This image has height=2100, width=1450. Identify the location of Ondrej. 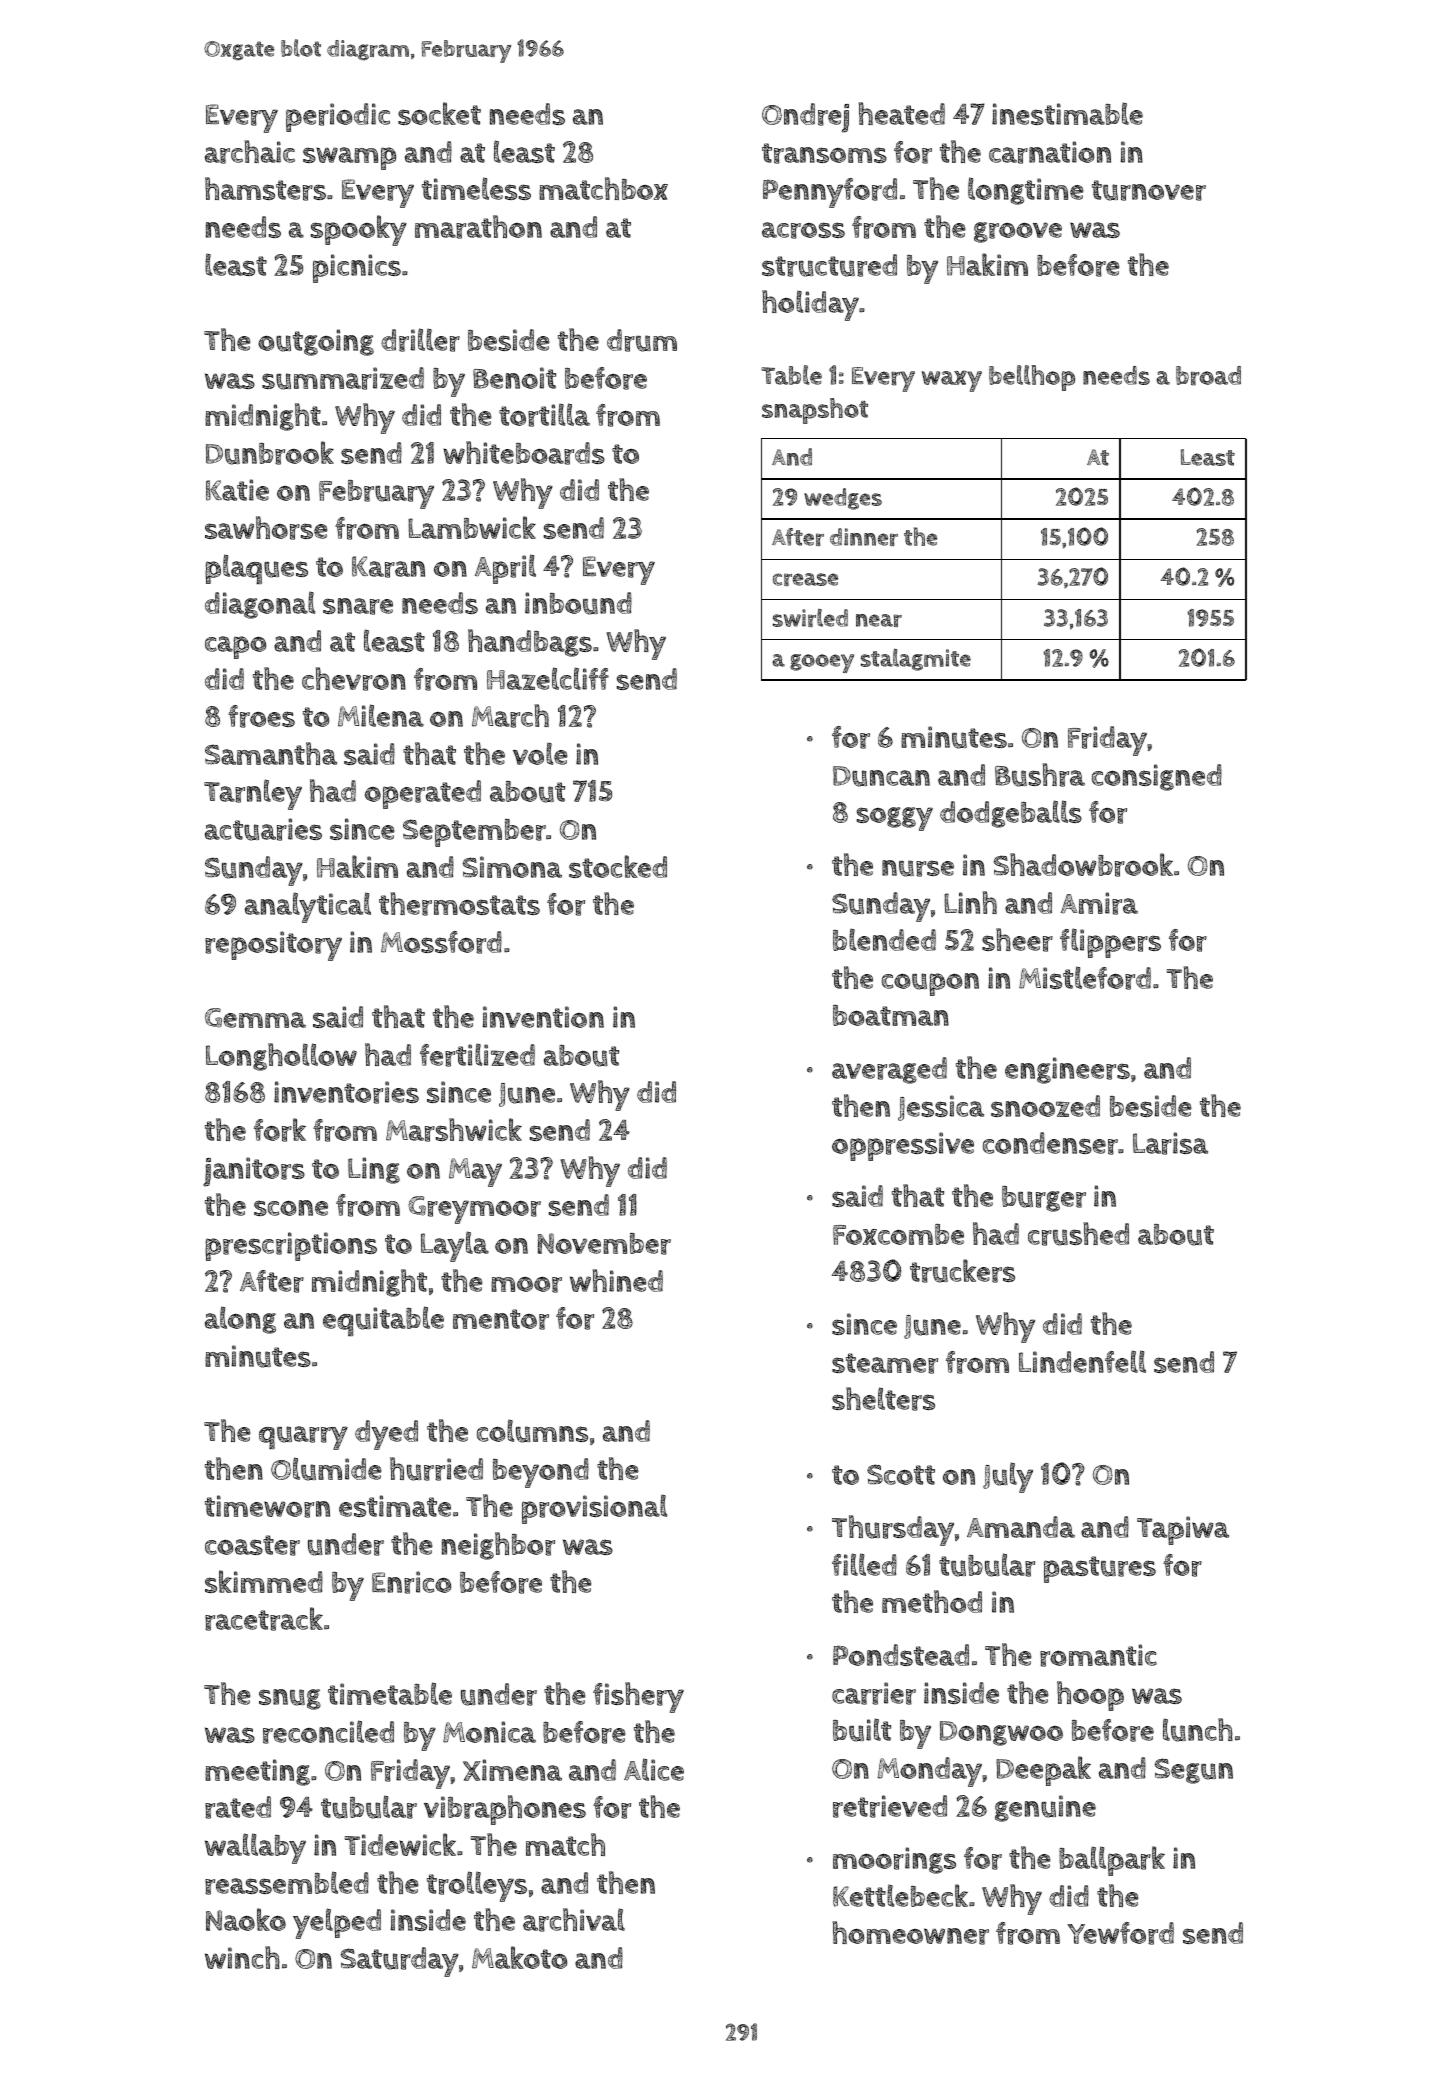
(805, 118).
